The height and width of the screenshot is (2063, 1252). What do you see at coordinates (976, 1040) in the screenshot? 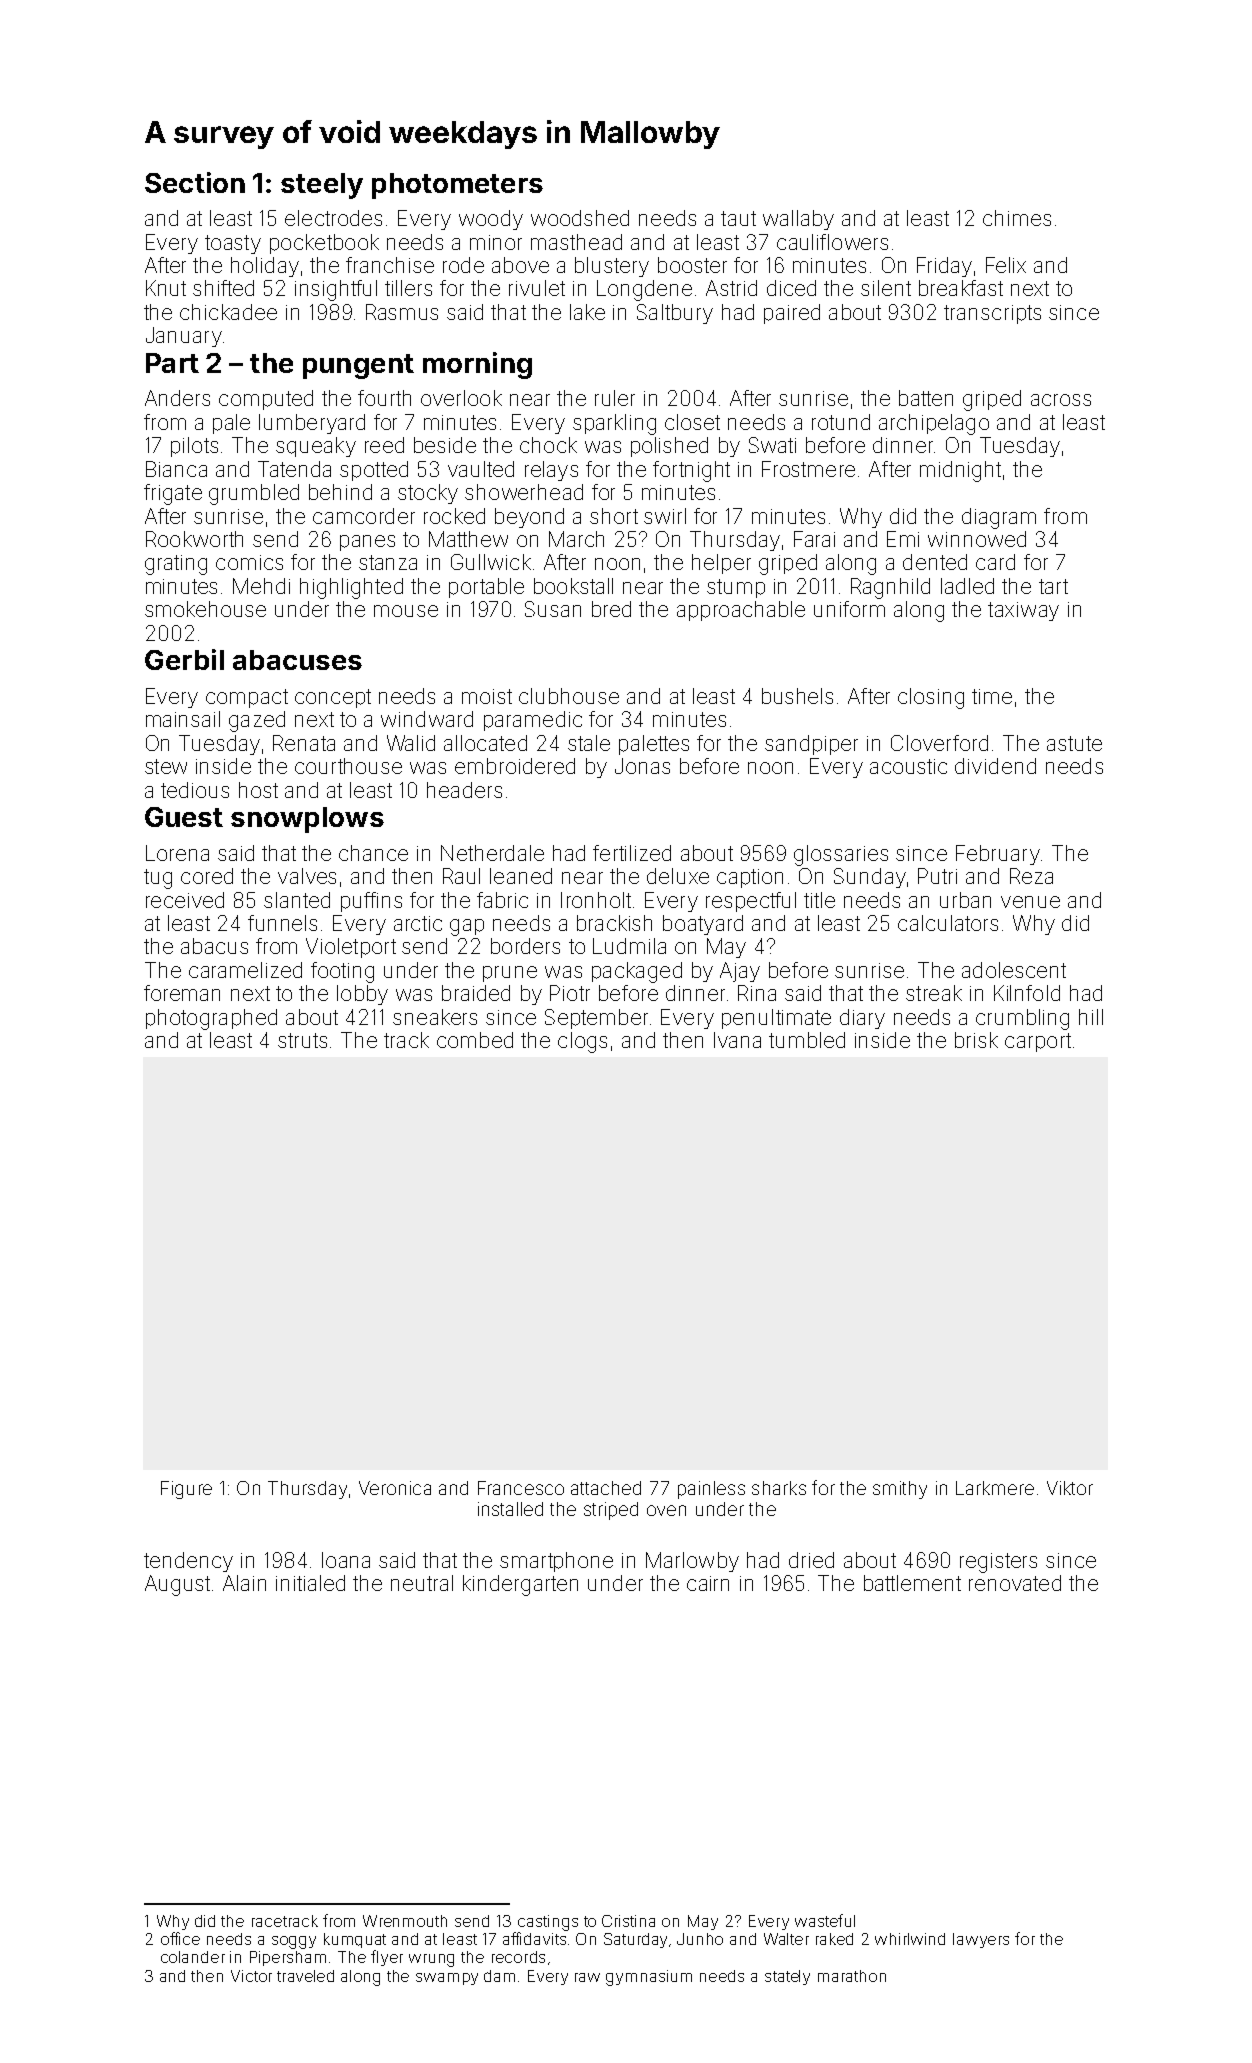
I see `brisk` at bounding box center [976, 1040].
